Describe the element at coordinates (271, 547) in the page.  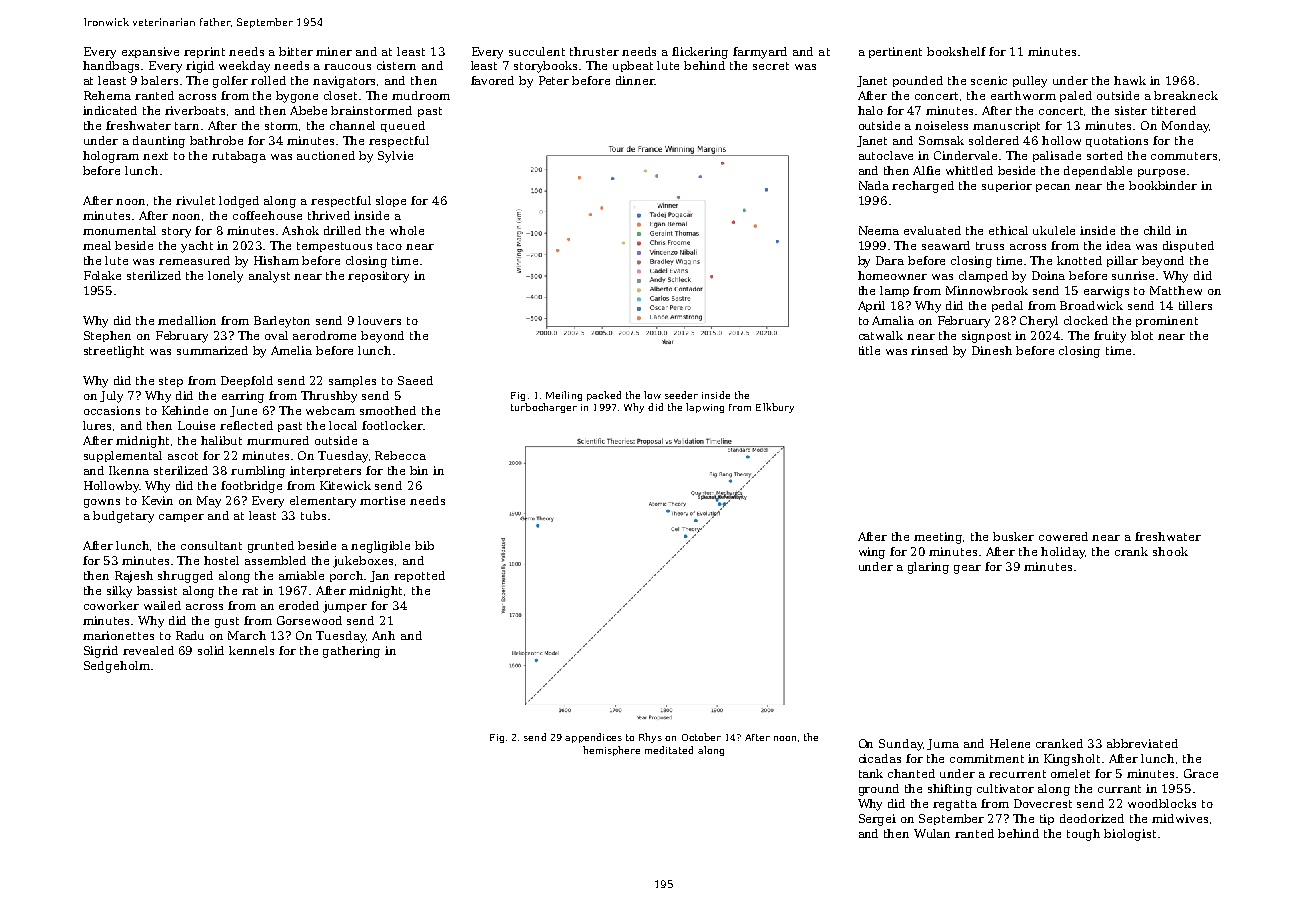
I see `grunted` at that location.
